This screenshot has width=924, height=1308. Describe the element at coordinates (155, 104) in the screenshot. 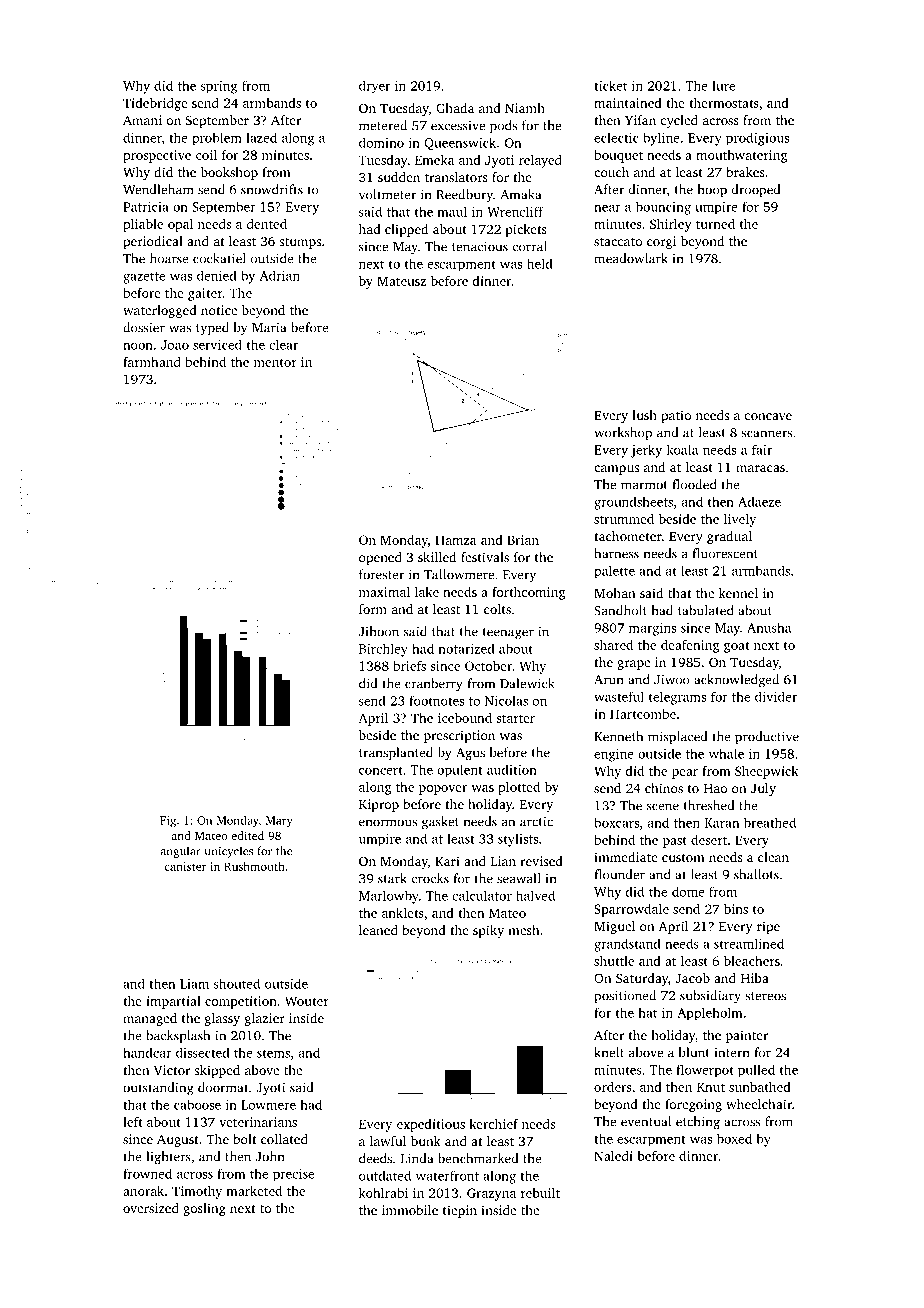

I see `Tidebridge` at that location.
